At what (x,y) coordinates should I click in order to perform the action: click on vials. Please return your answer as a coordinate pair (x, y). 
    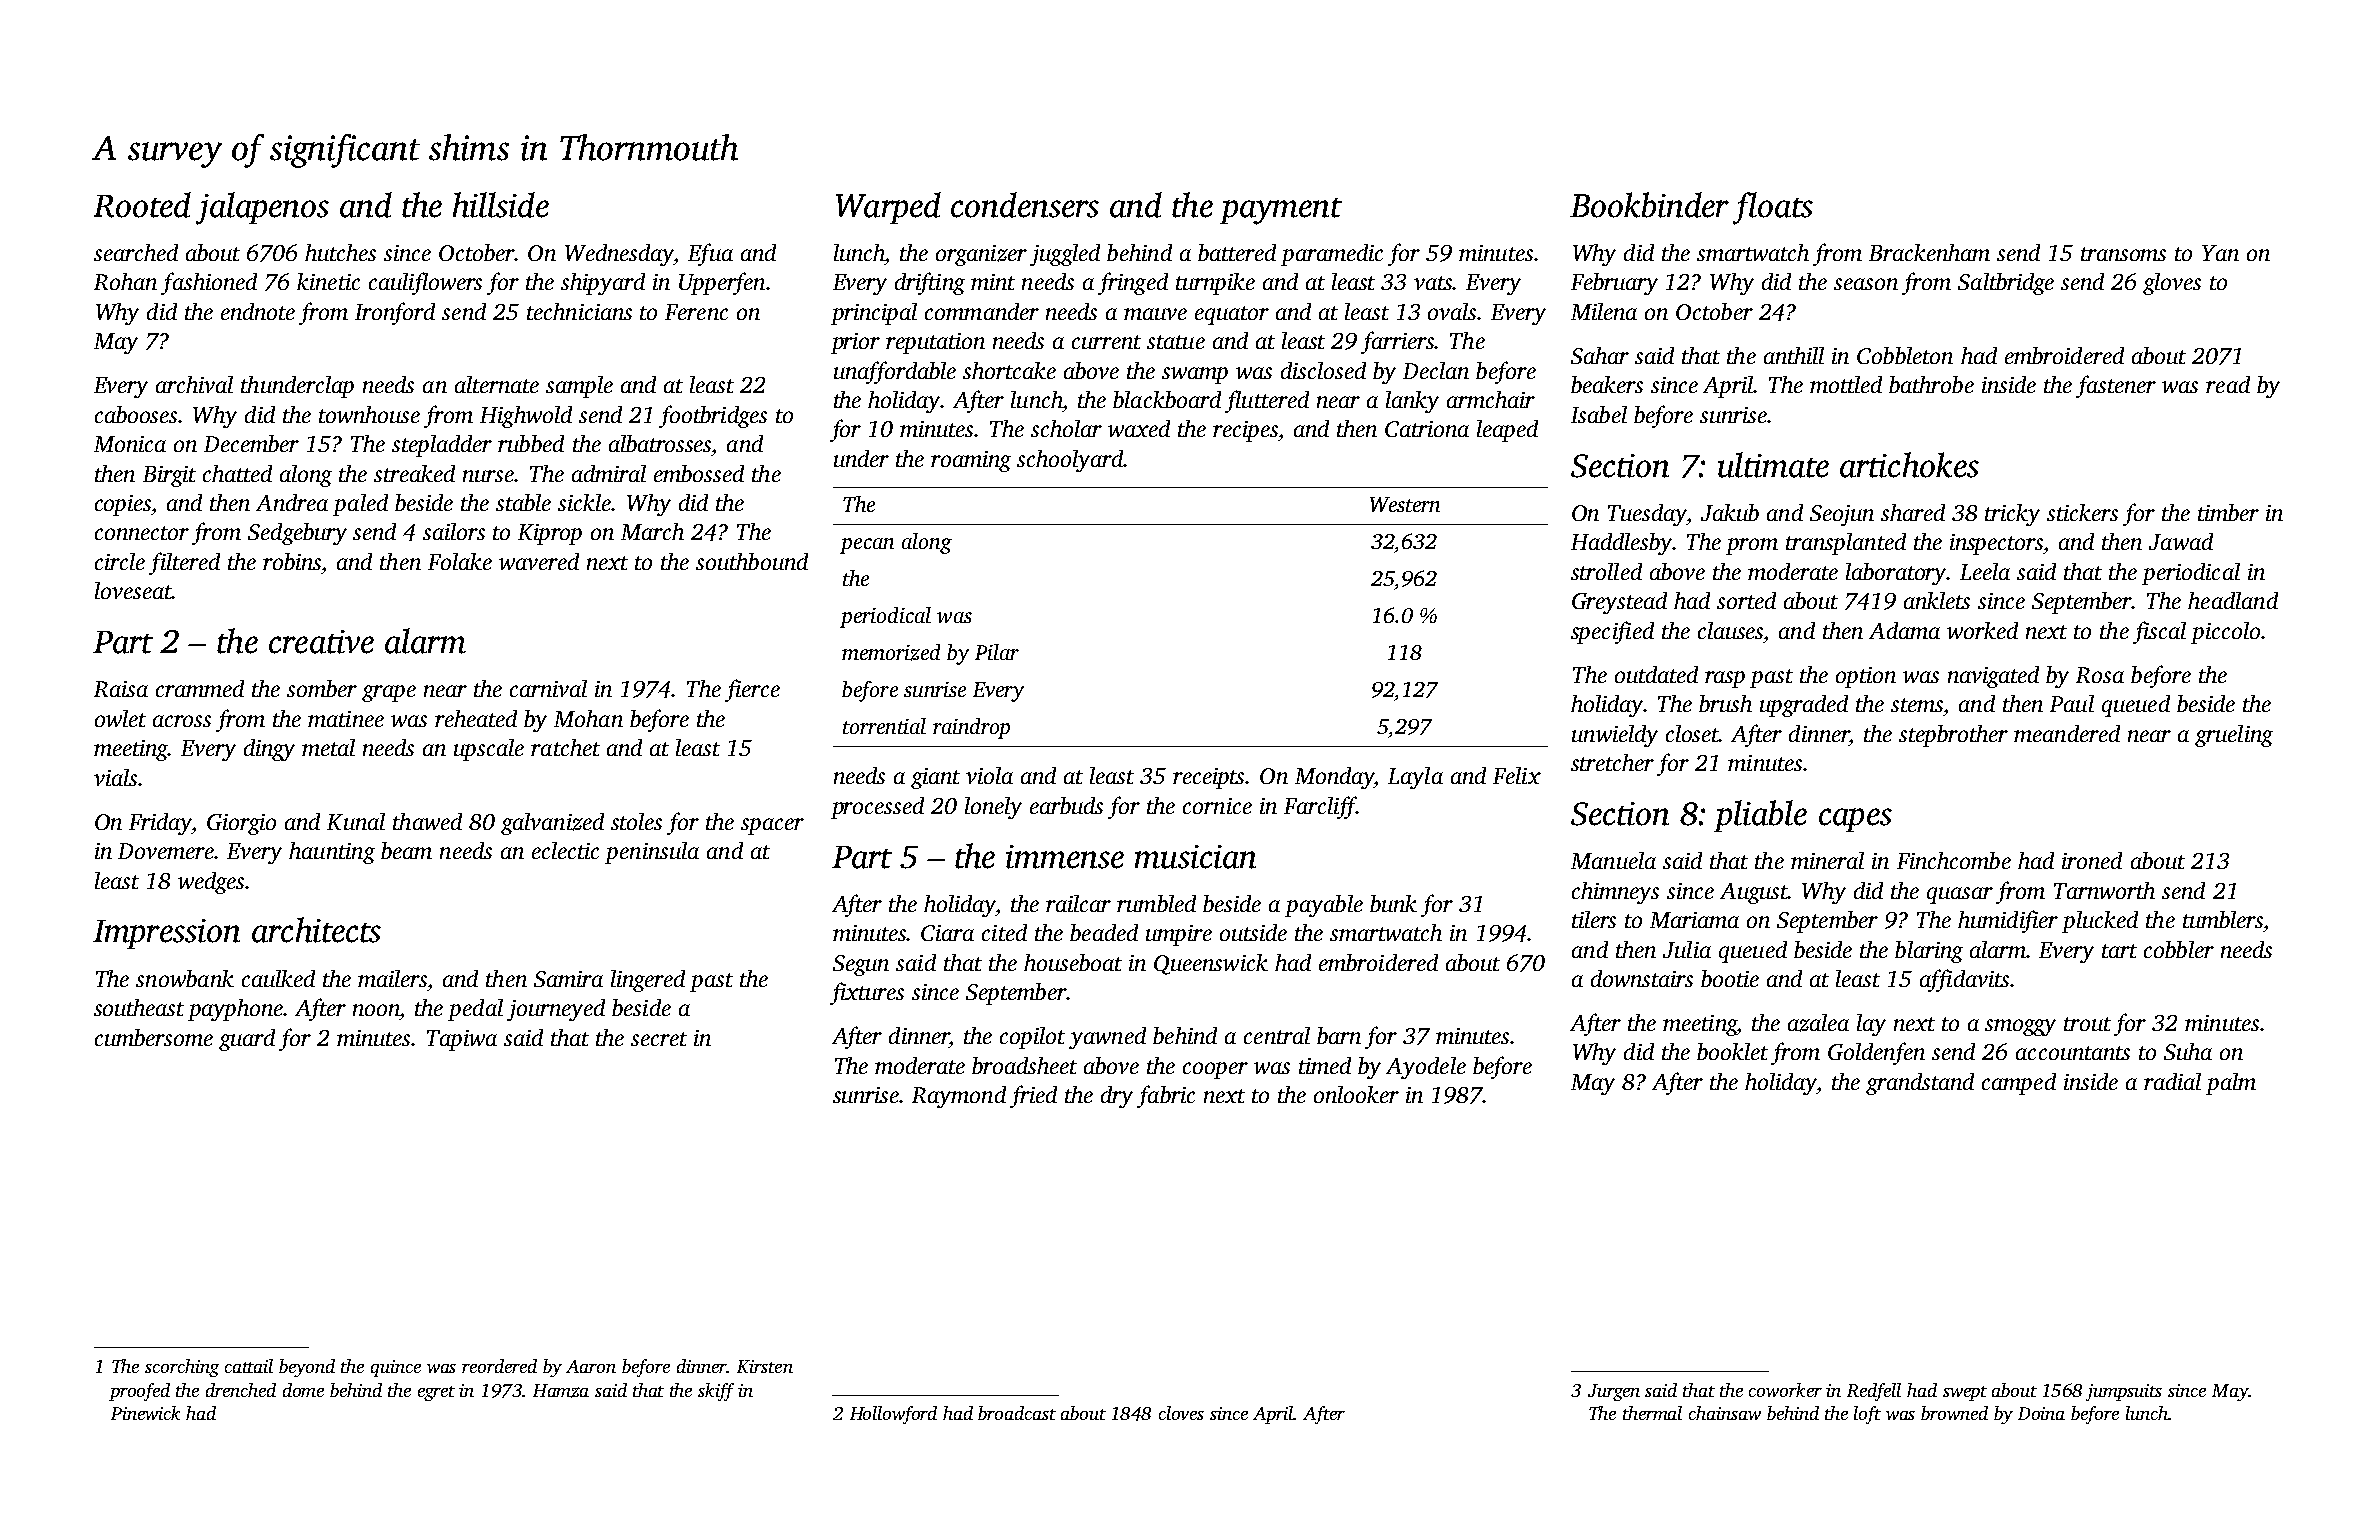
    Looking at the image, I should click on (115, 777).
